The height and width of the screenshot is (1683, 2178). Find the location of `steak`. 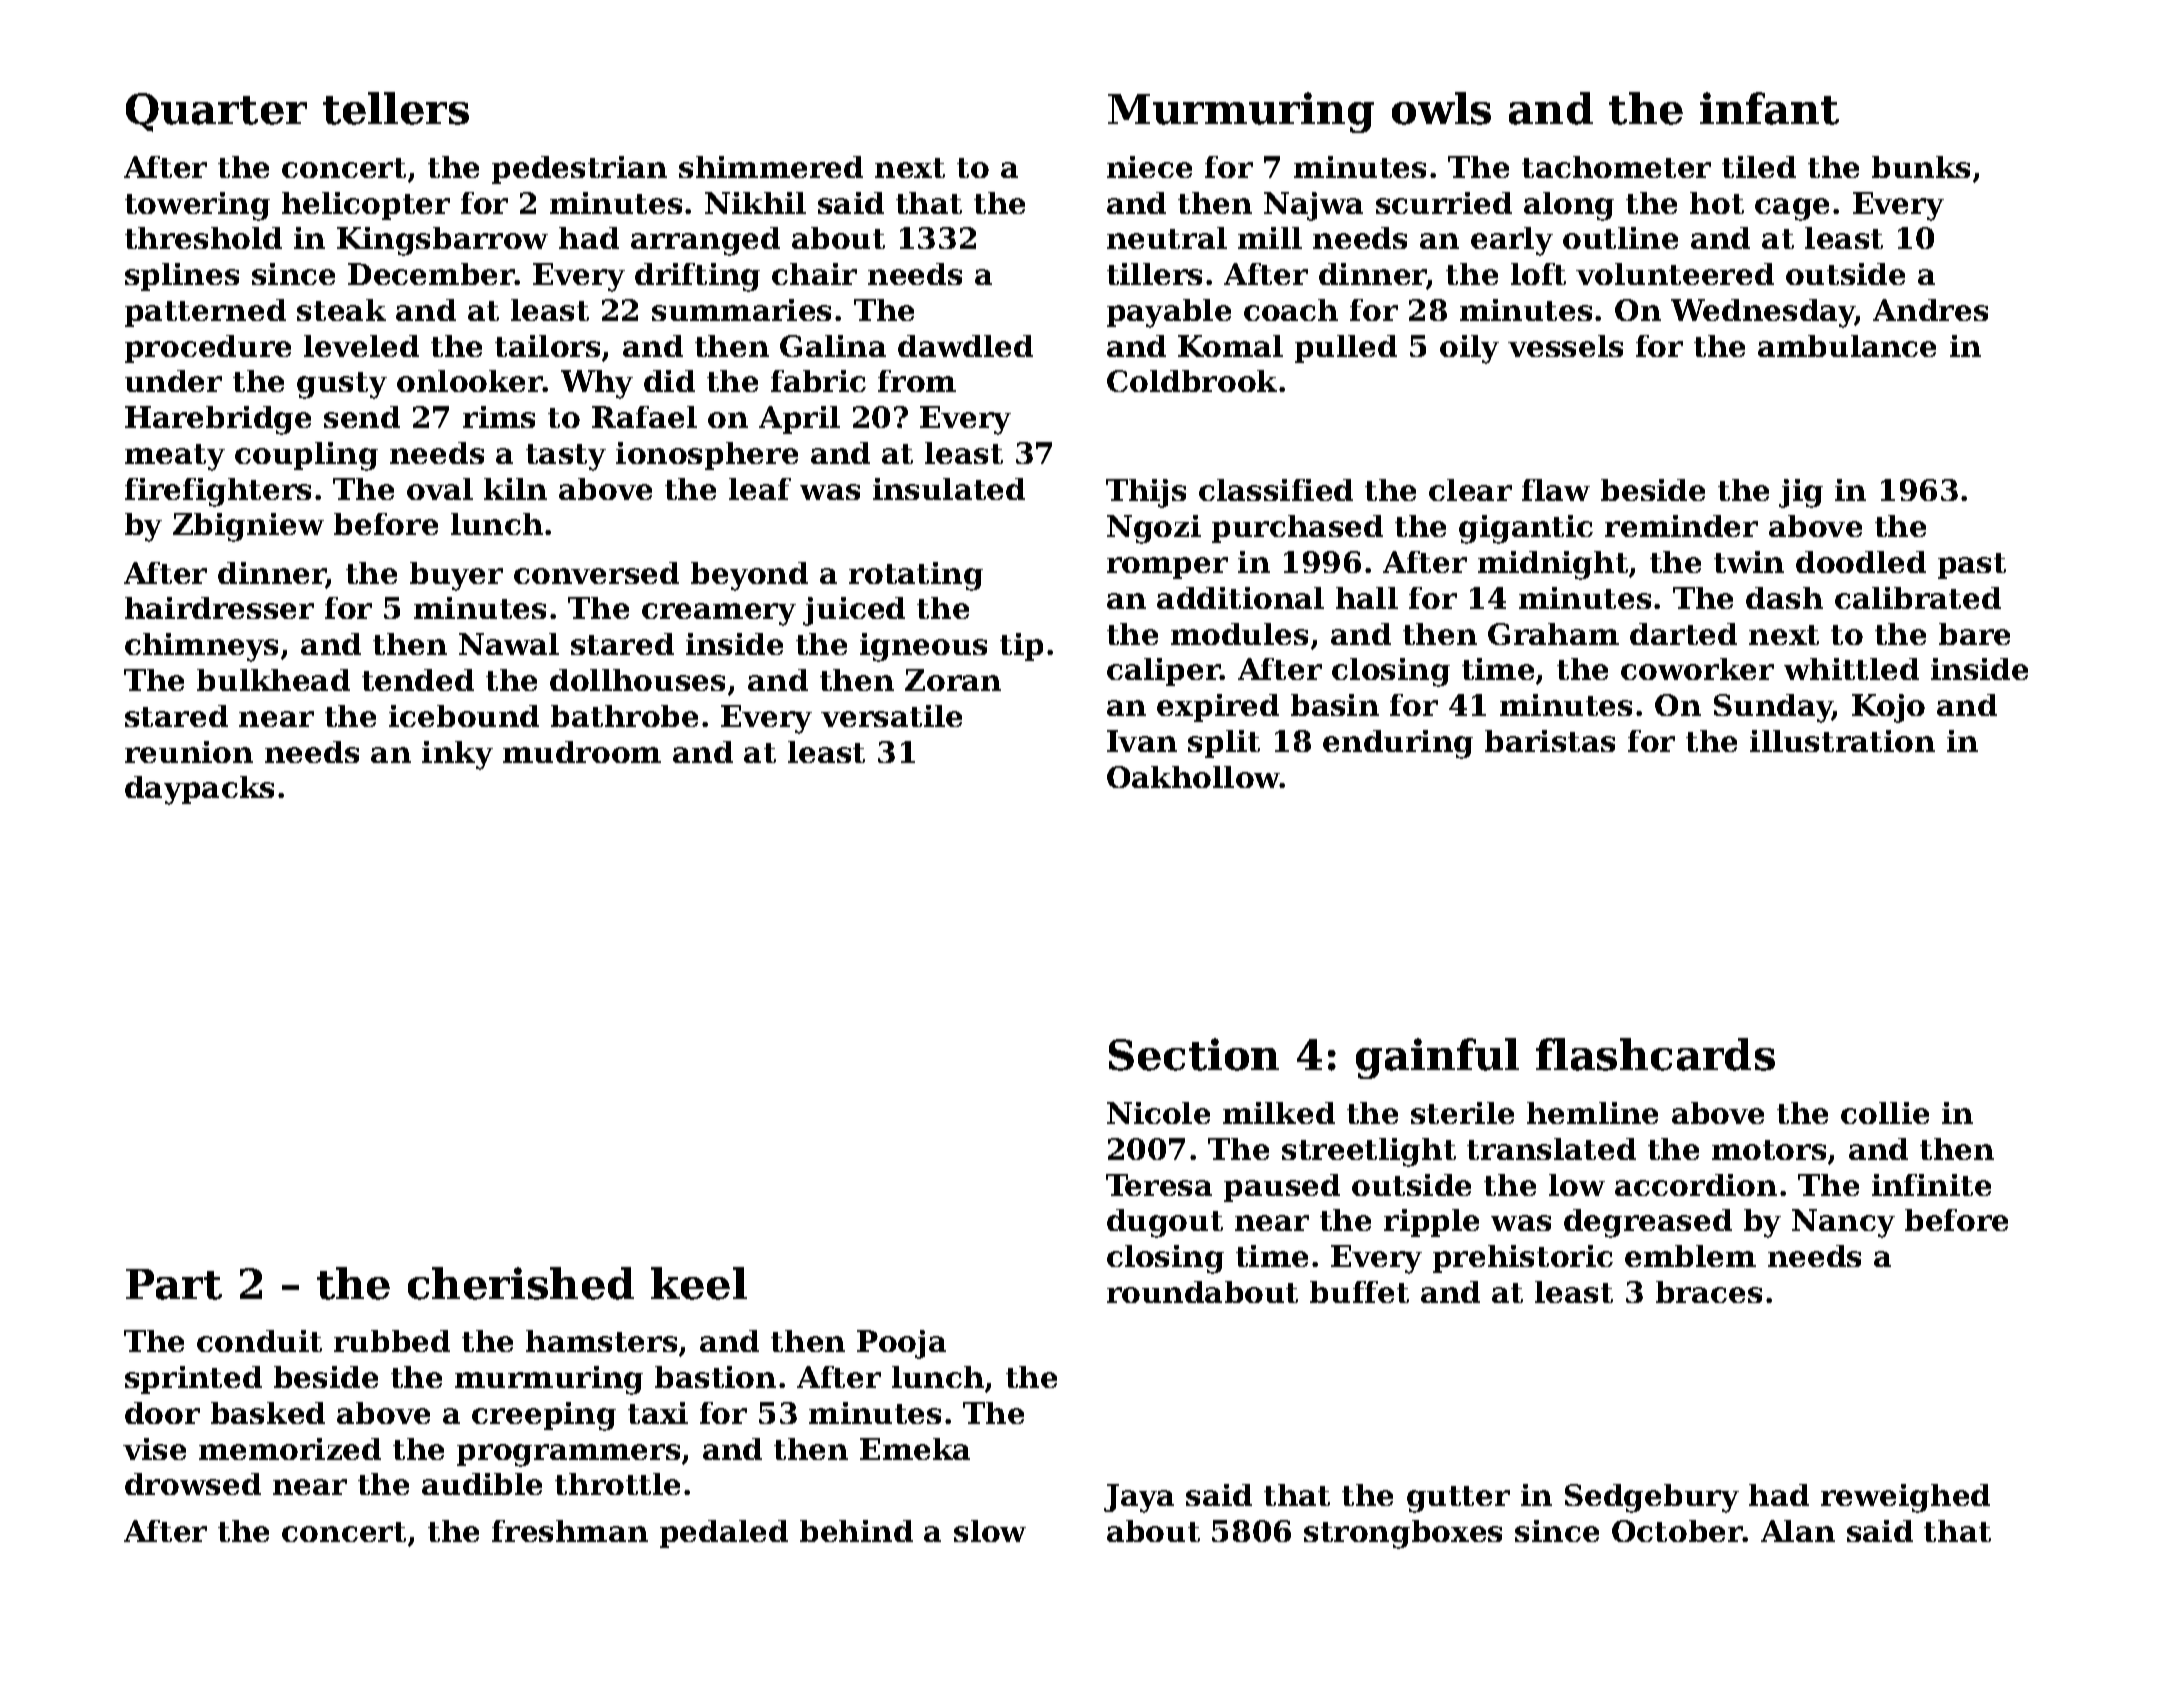

steak is located at coordinates (341, 310).
